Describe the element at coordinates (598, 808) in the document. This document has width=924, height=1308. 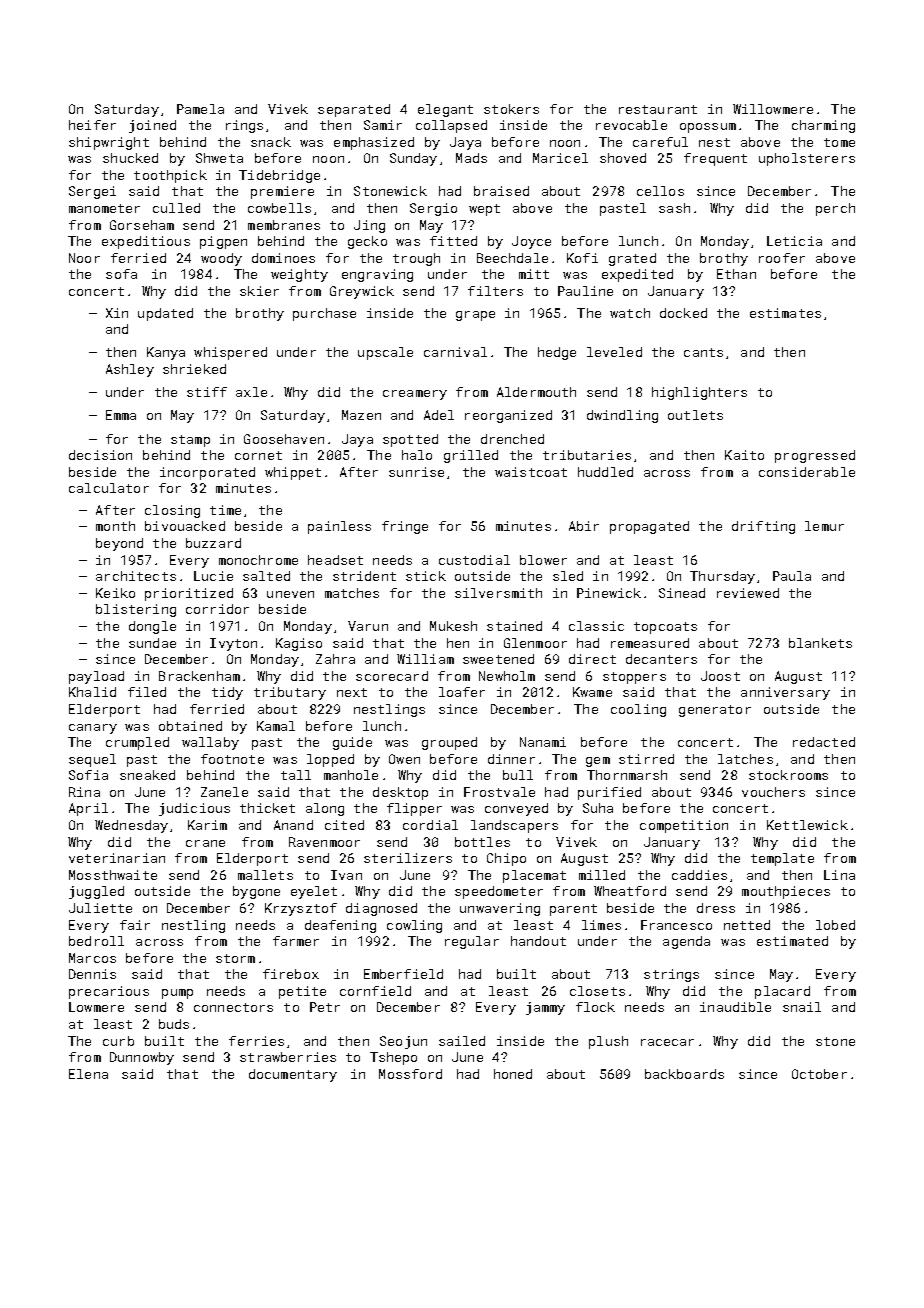
I see `Suha` at that location.
